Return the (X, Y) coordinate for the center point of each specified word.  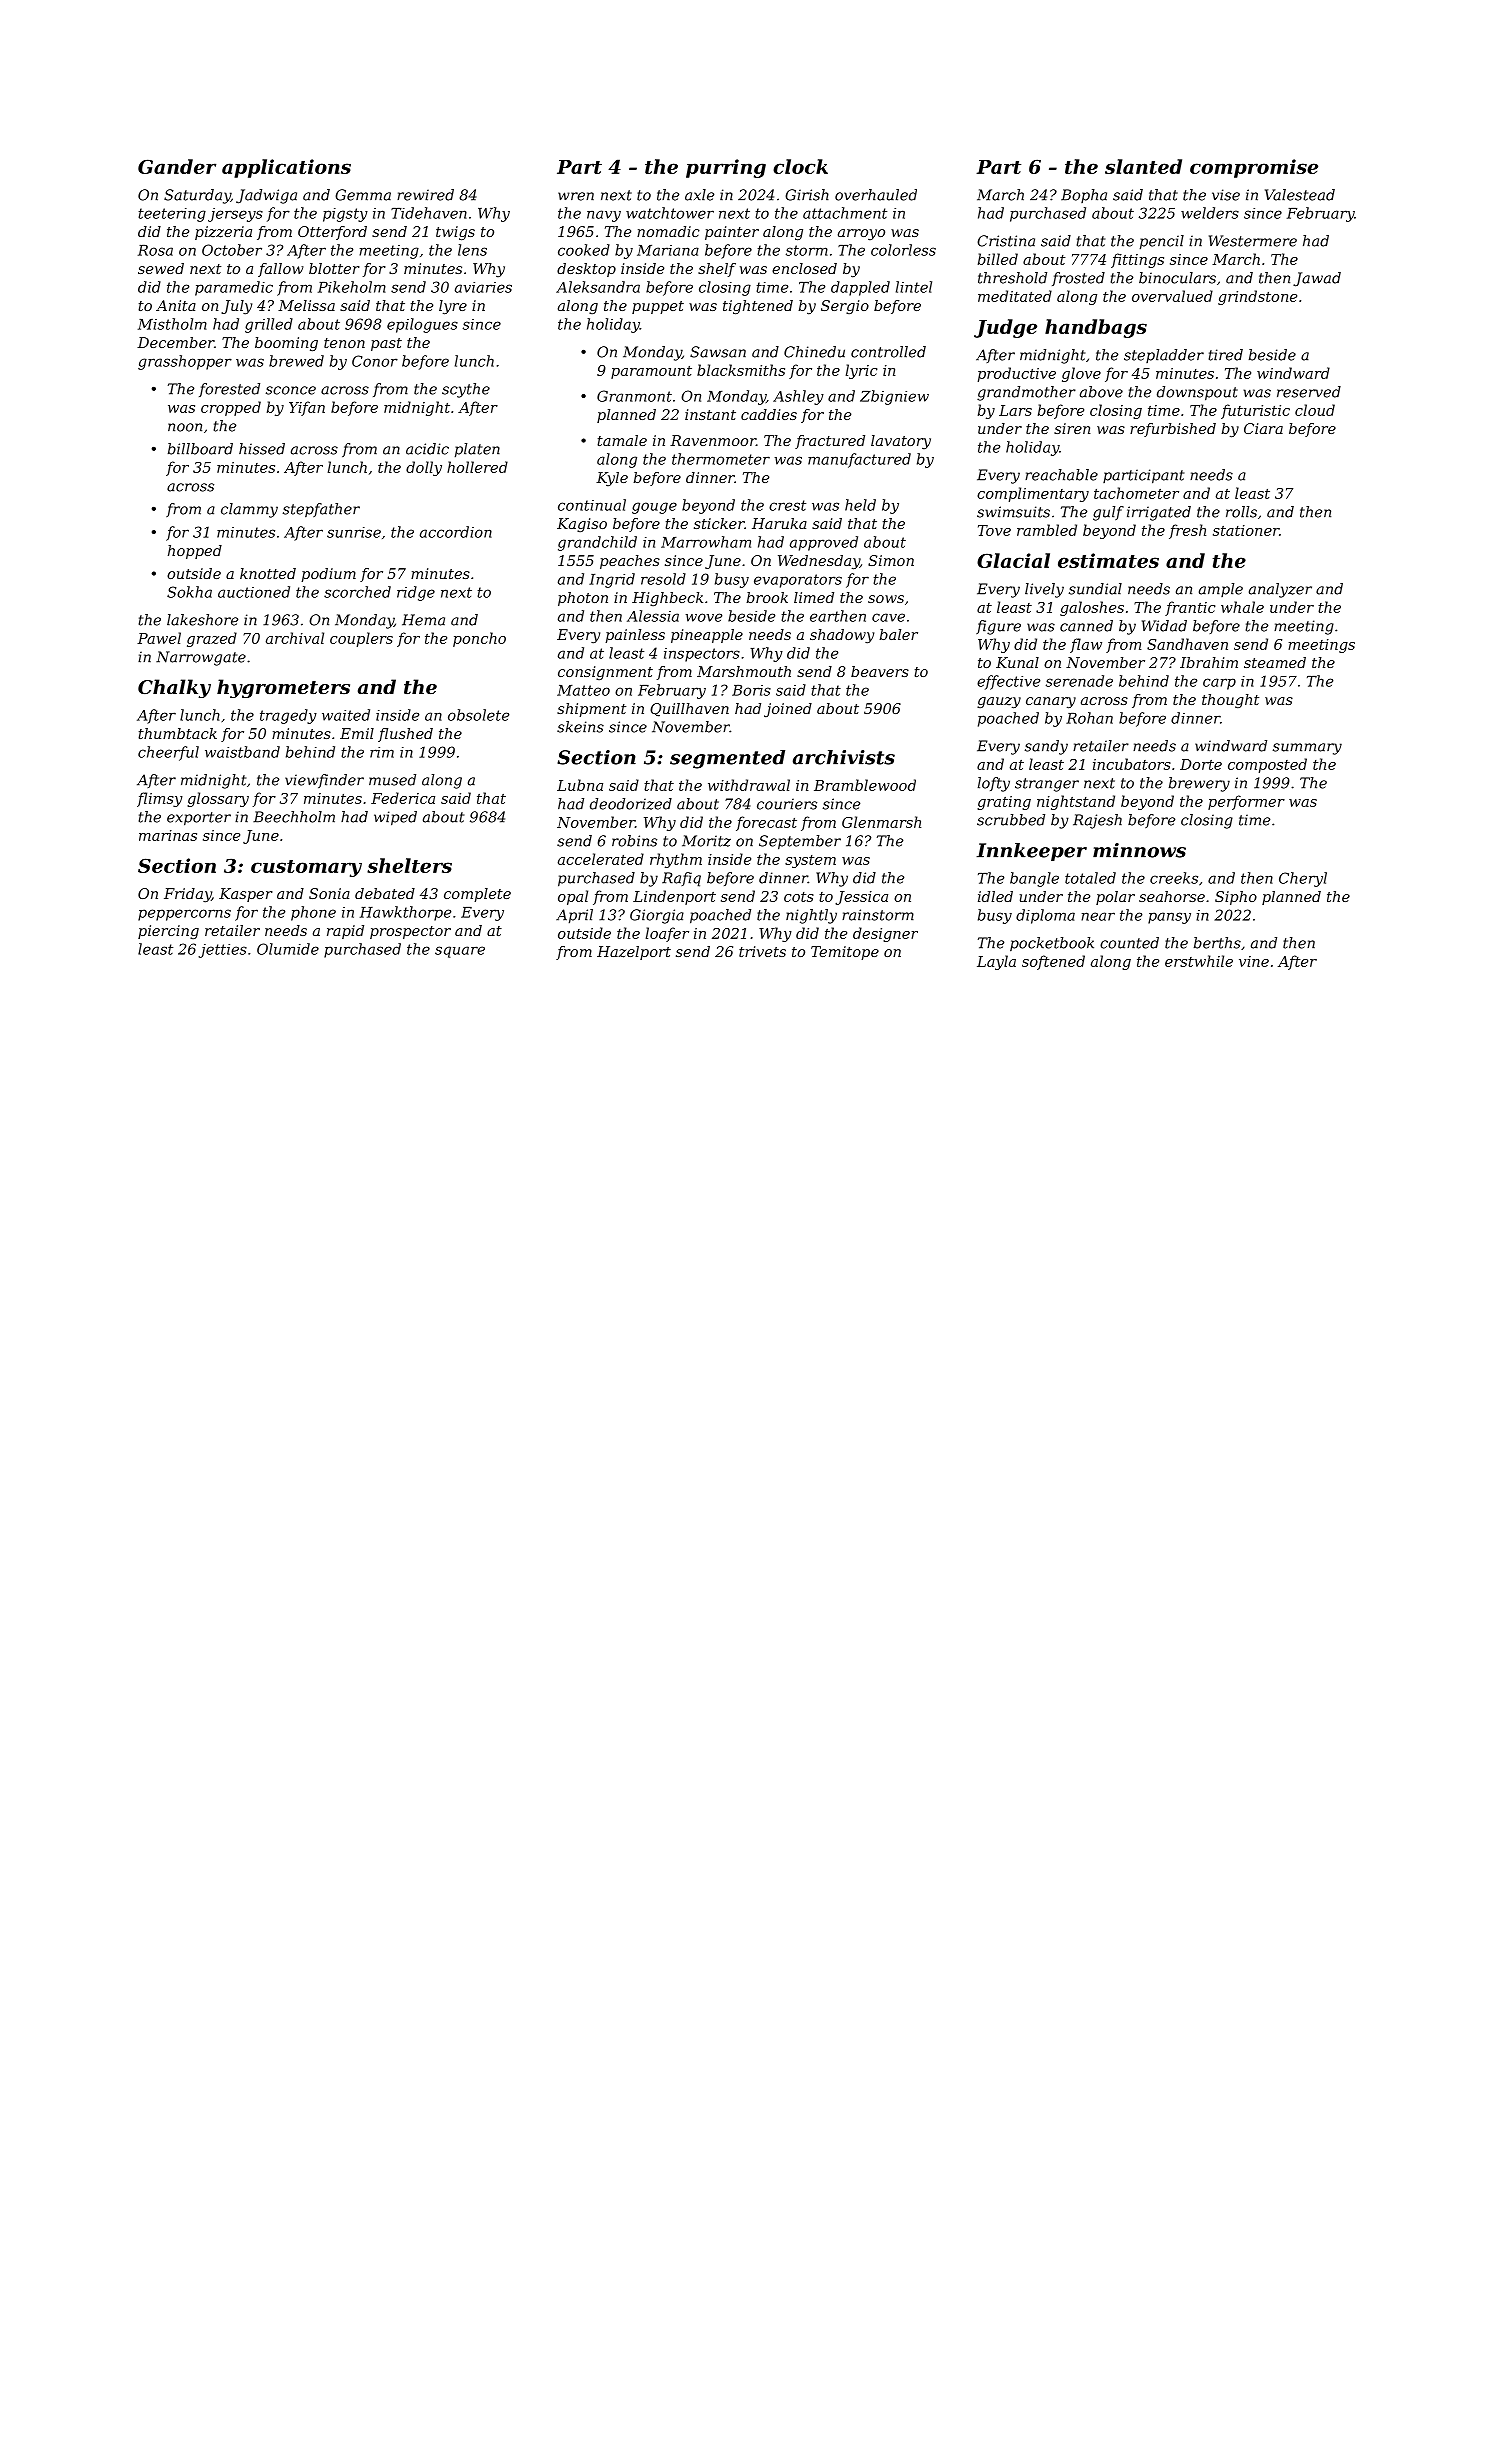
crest (787, 505)
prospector (410, 932)
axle (699, 195)
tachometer (1136, 493)
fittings (1137, 260)
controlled (888, 352)
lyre (453, 307)
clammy (249, 510)
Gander (177, 166)
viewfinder (324, 781)
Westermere (1253, 241)
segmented (727, 759)
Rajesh (1097, 821)
